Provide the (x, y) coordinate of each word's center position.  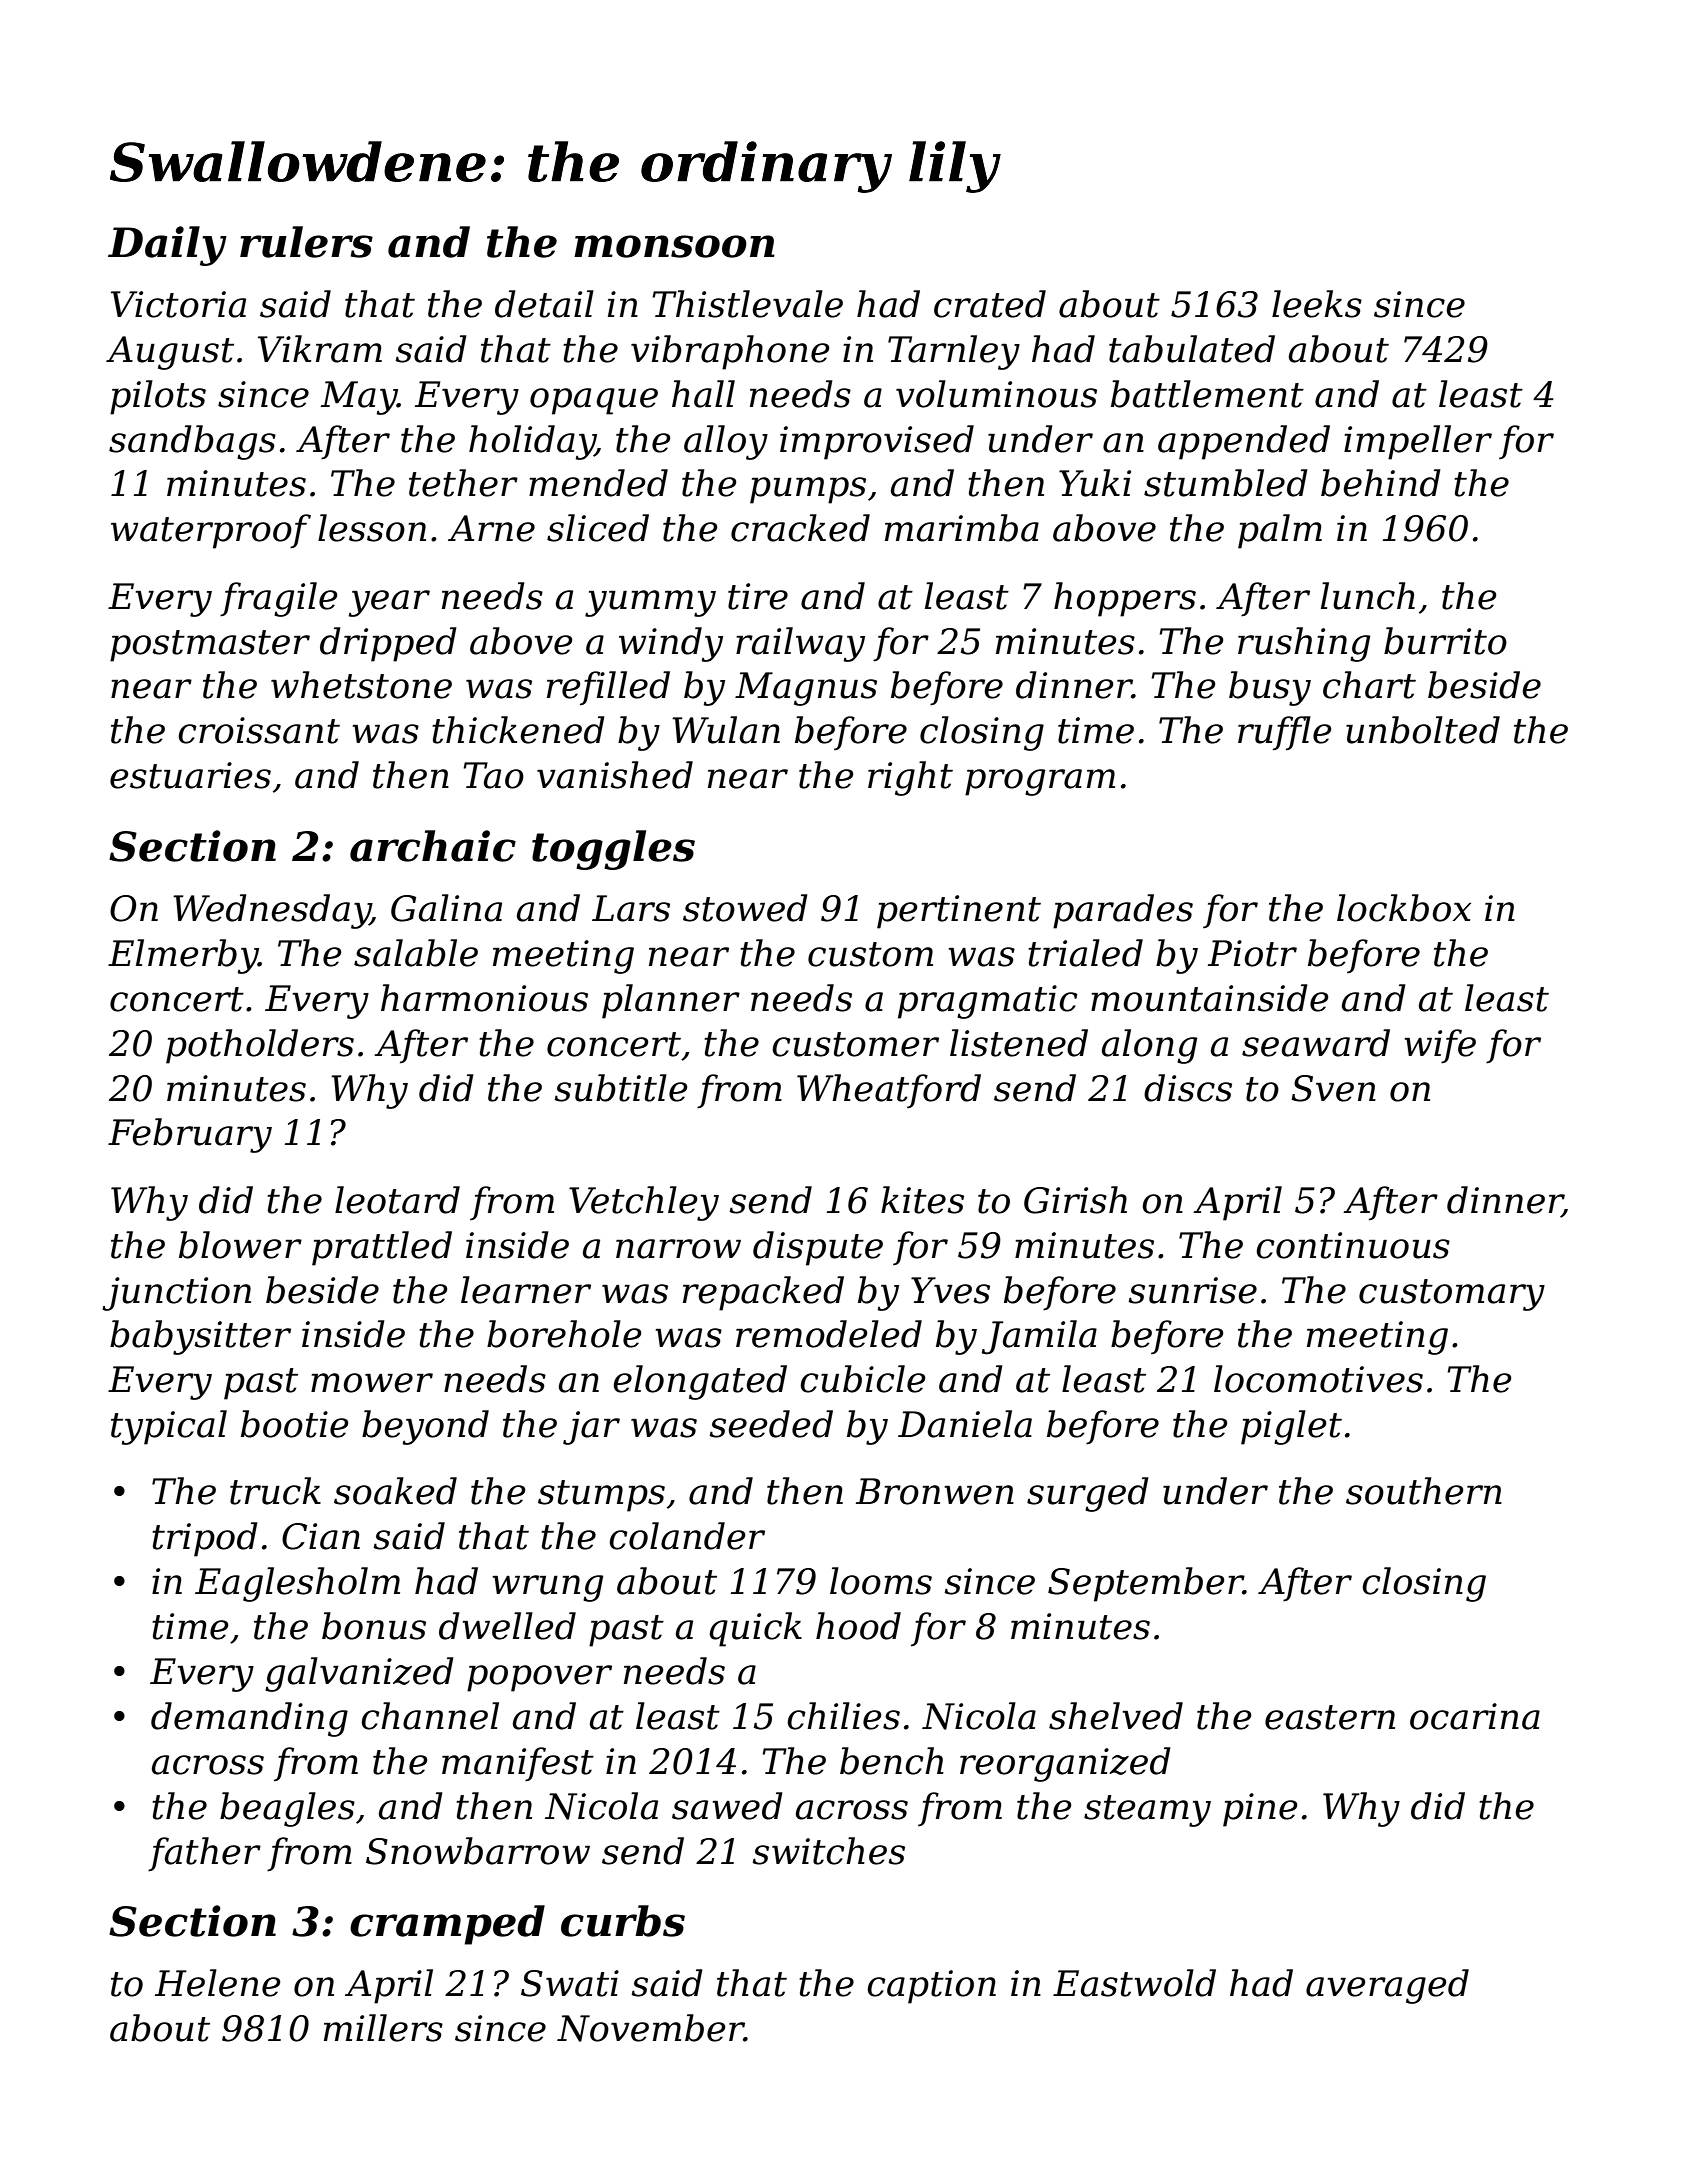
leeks (1317, 304)
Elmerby (183, 956)
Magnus (806, 689)
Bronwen (935, 1491)
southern (1424, 1491)
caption (931, 1987)
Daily (167, 246)
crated (990, 304)
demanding (249, 1719)
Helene (217, 1983)
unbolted (1423, 730)
